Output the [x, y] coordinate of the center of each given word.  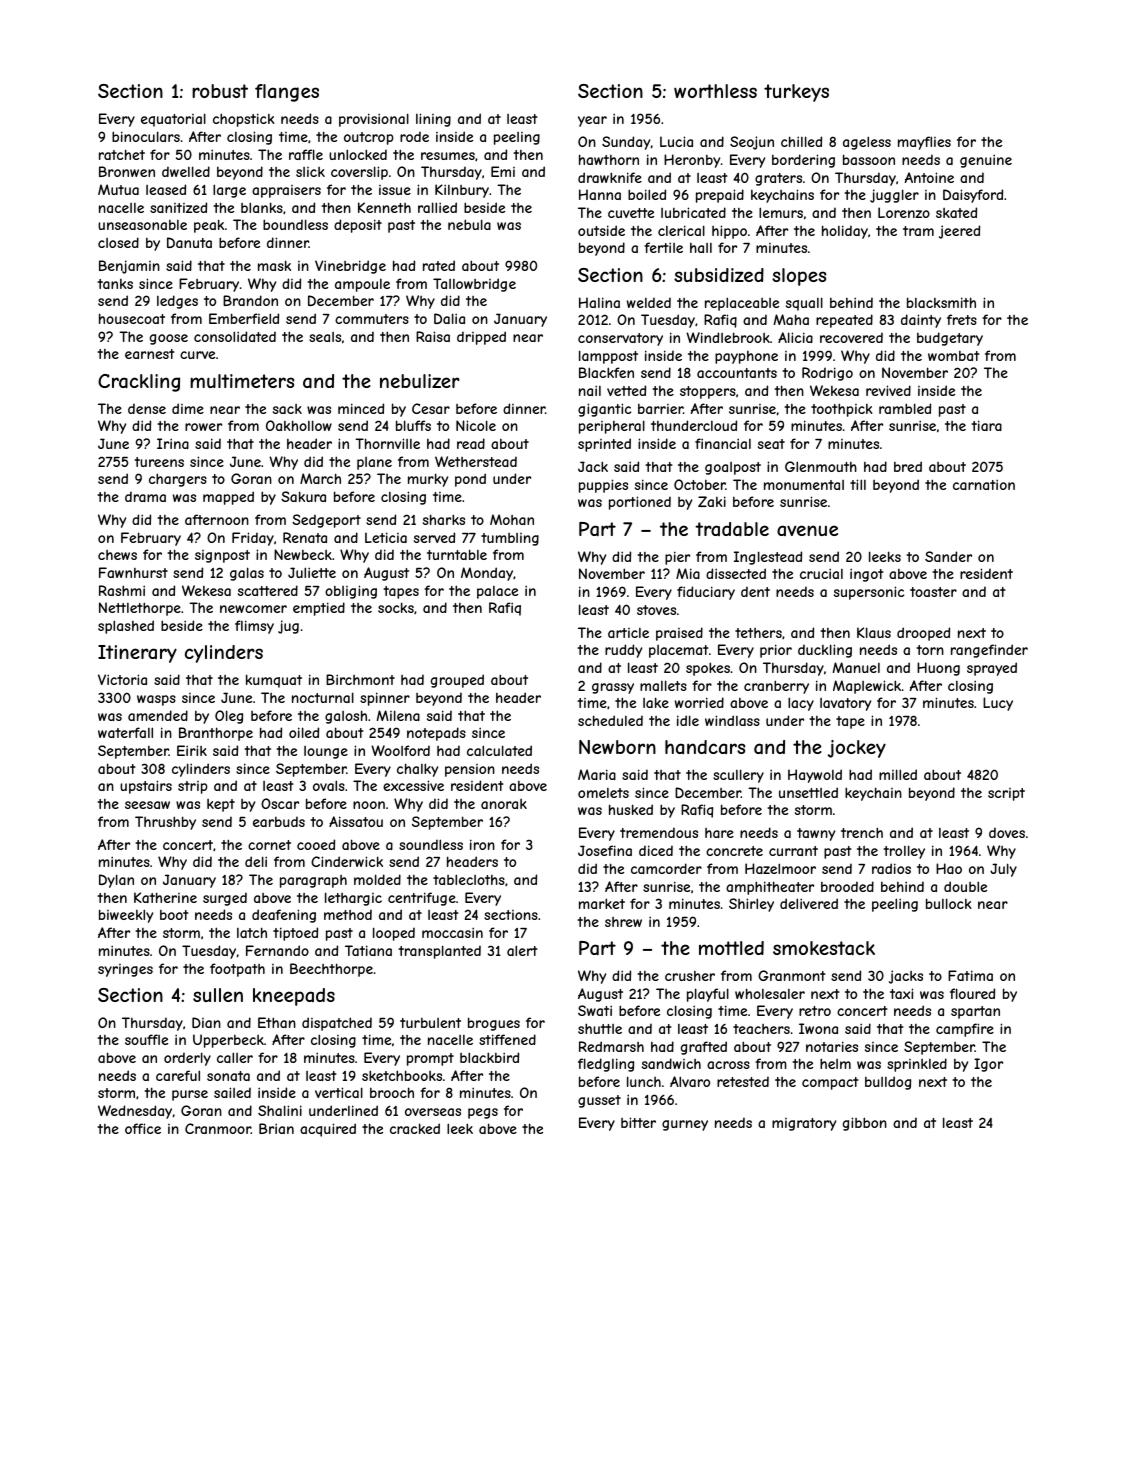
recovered [851, 337]
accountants [737, 373]
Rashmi [122, 590]
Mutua [118, 189]
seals [325, 337]
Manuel [856, 667]
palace [497, 592]
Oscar [280, 803]
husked [631, 809]
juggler [894, 196]
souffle [146, 1039]
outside [601, 230]
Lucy [998, 704]
